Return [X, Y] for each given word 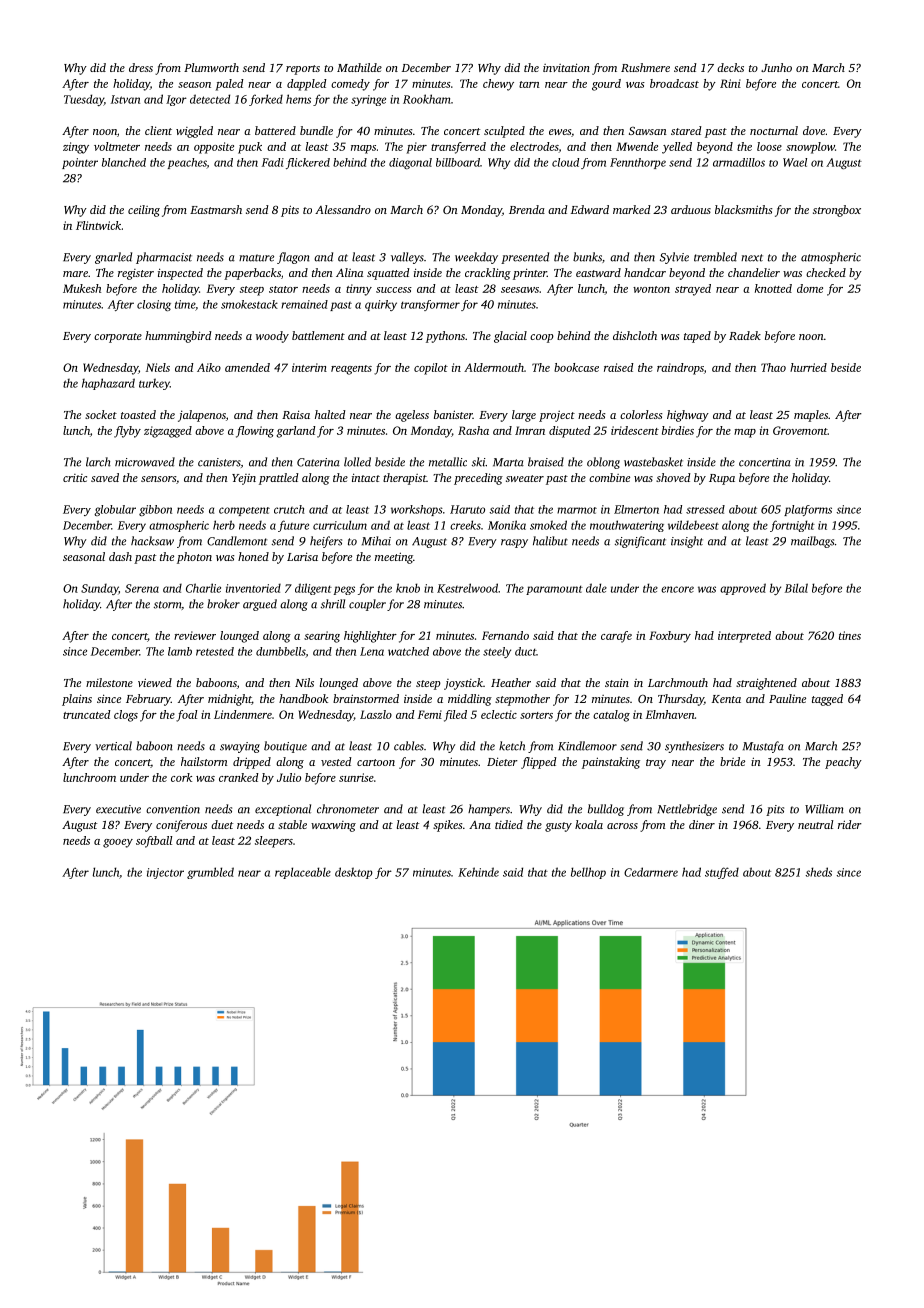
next [752, 258]
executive [118, 809]
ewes [560, 132]
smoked [548, 525]
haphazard [108, 384]
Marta [508, 462]
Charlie [203, 588]
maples [811, 416]
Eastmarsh [216, 209]
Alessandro [343, 209]
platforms [808, 510]
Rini [730, 83]
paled [230, 85]
